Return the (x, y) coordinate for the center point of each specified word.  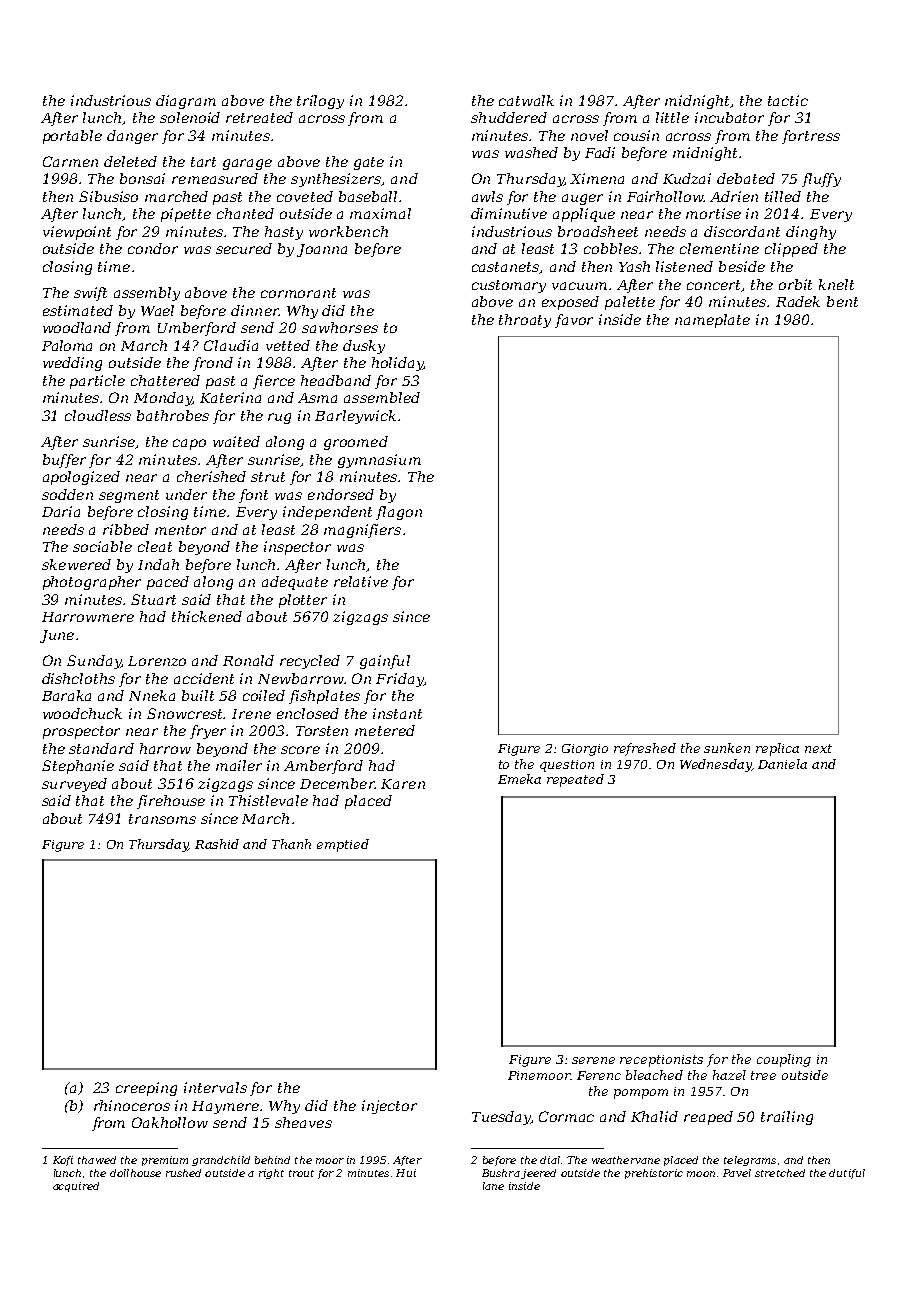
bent (842, 301)
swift (90, 294)
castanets (506, 268)
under (186, 494)
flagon (399, 513)
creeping (146, 1089)
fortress (811, 137)
